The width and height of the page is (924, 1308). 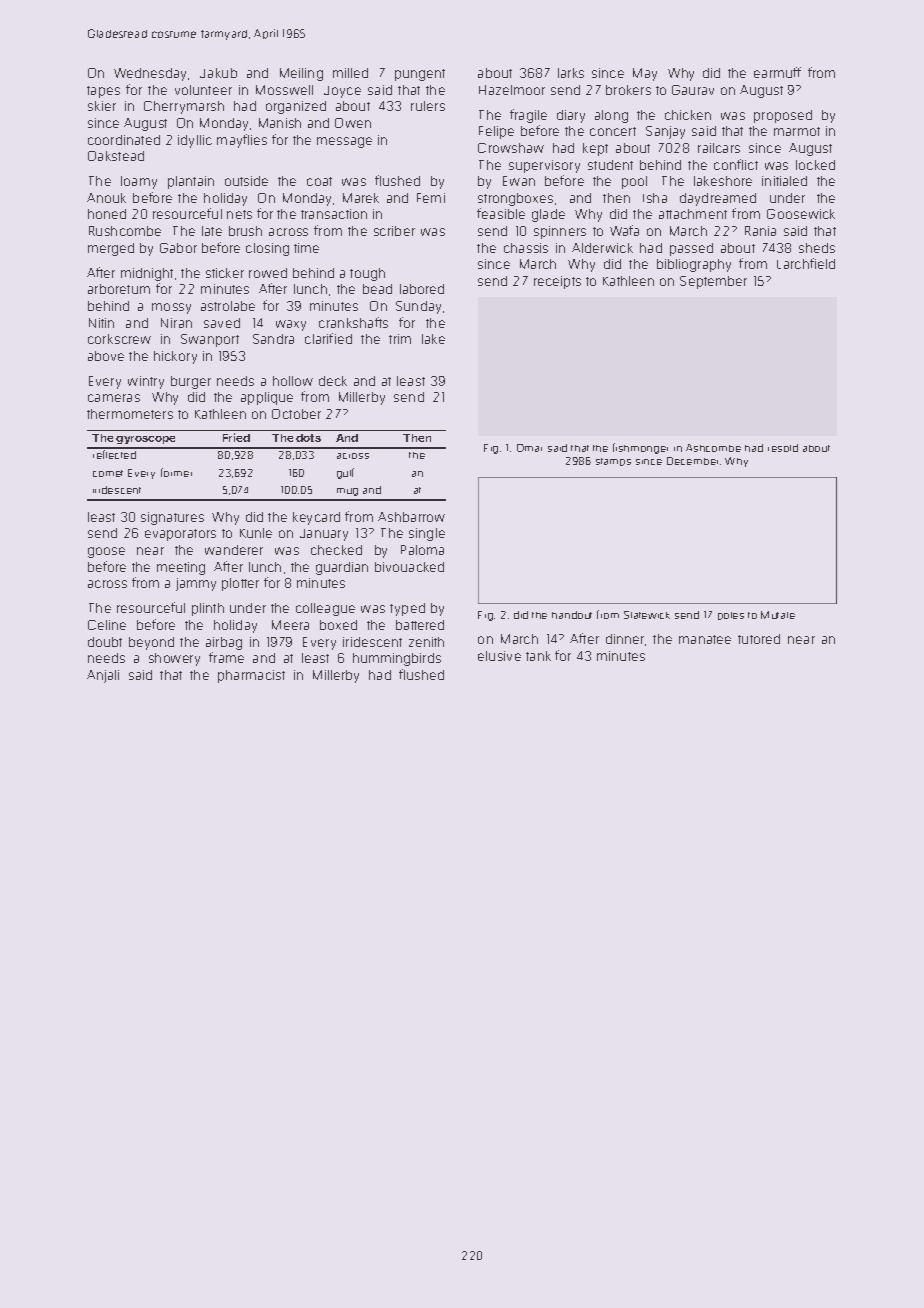 I want to click on October, so click(x=296, y=414).
